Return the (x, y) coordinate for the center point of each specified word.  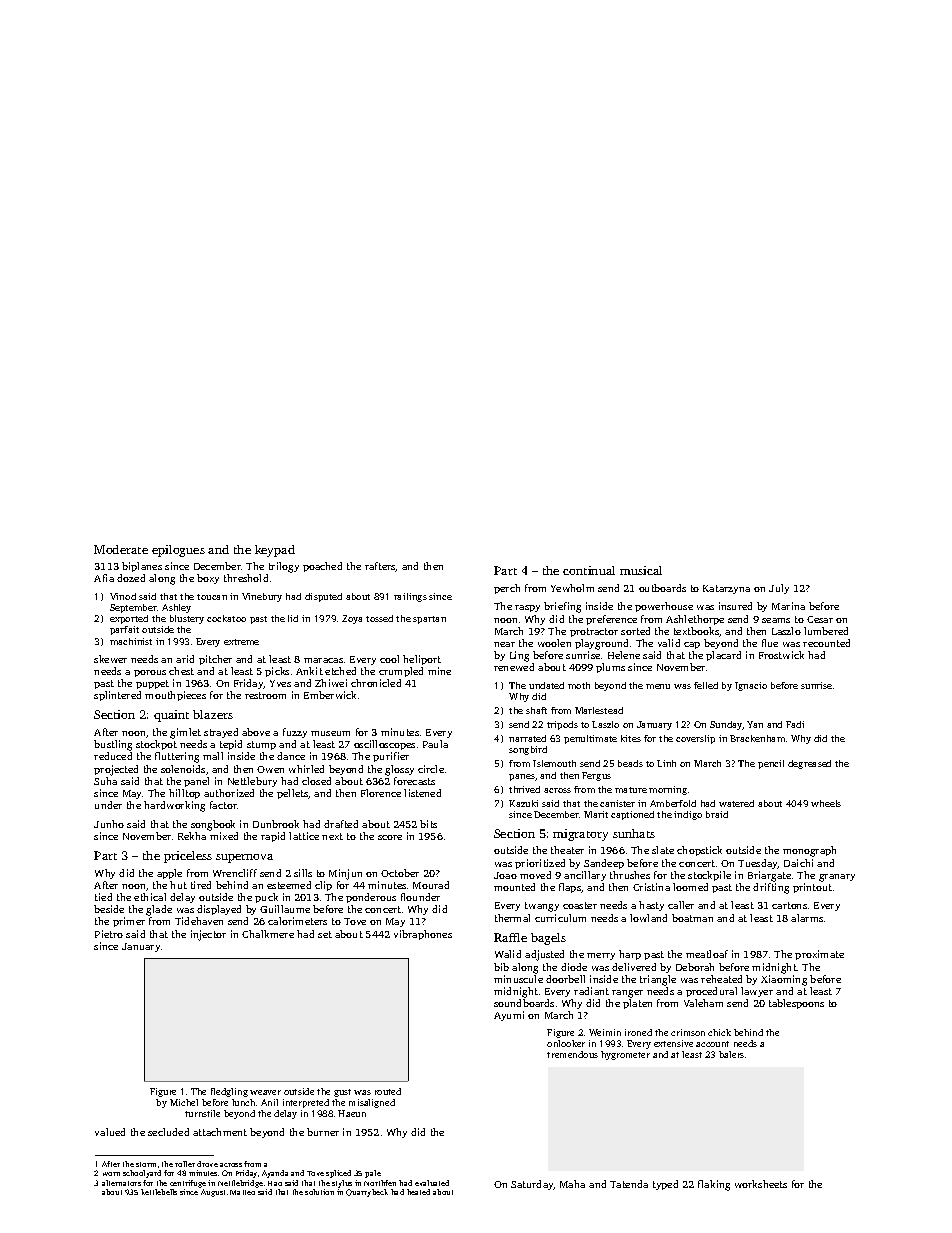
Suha (105, 781)
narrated (527, 738)
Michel (184, 1102)
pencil (771, 764)
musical (641, 570)
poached (322, 567)
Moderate (121, 549)
